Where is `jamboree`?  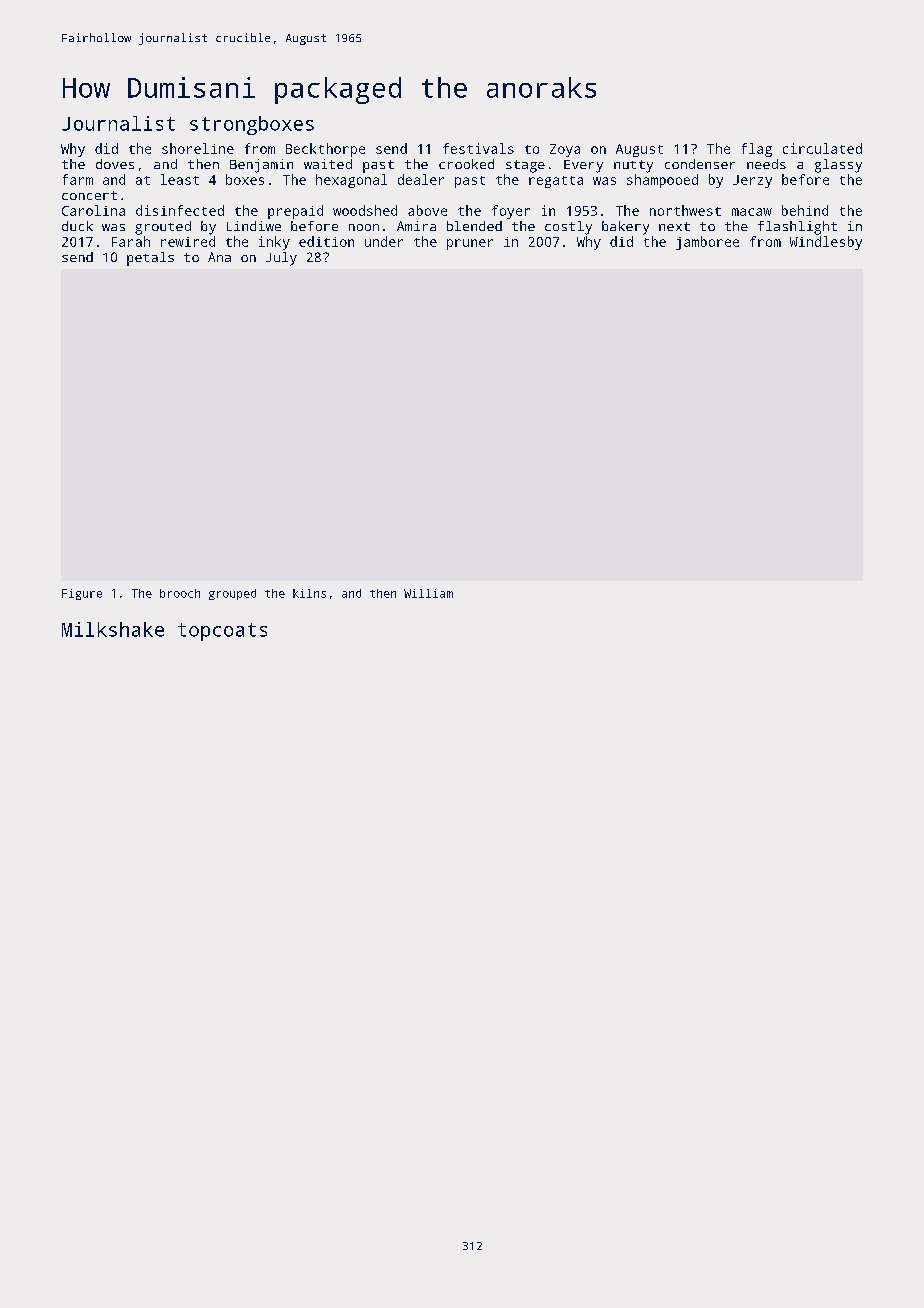 jamboree is located at coordinates (707, 243).
